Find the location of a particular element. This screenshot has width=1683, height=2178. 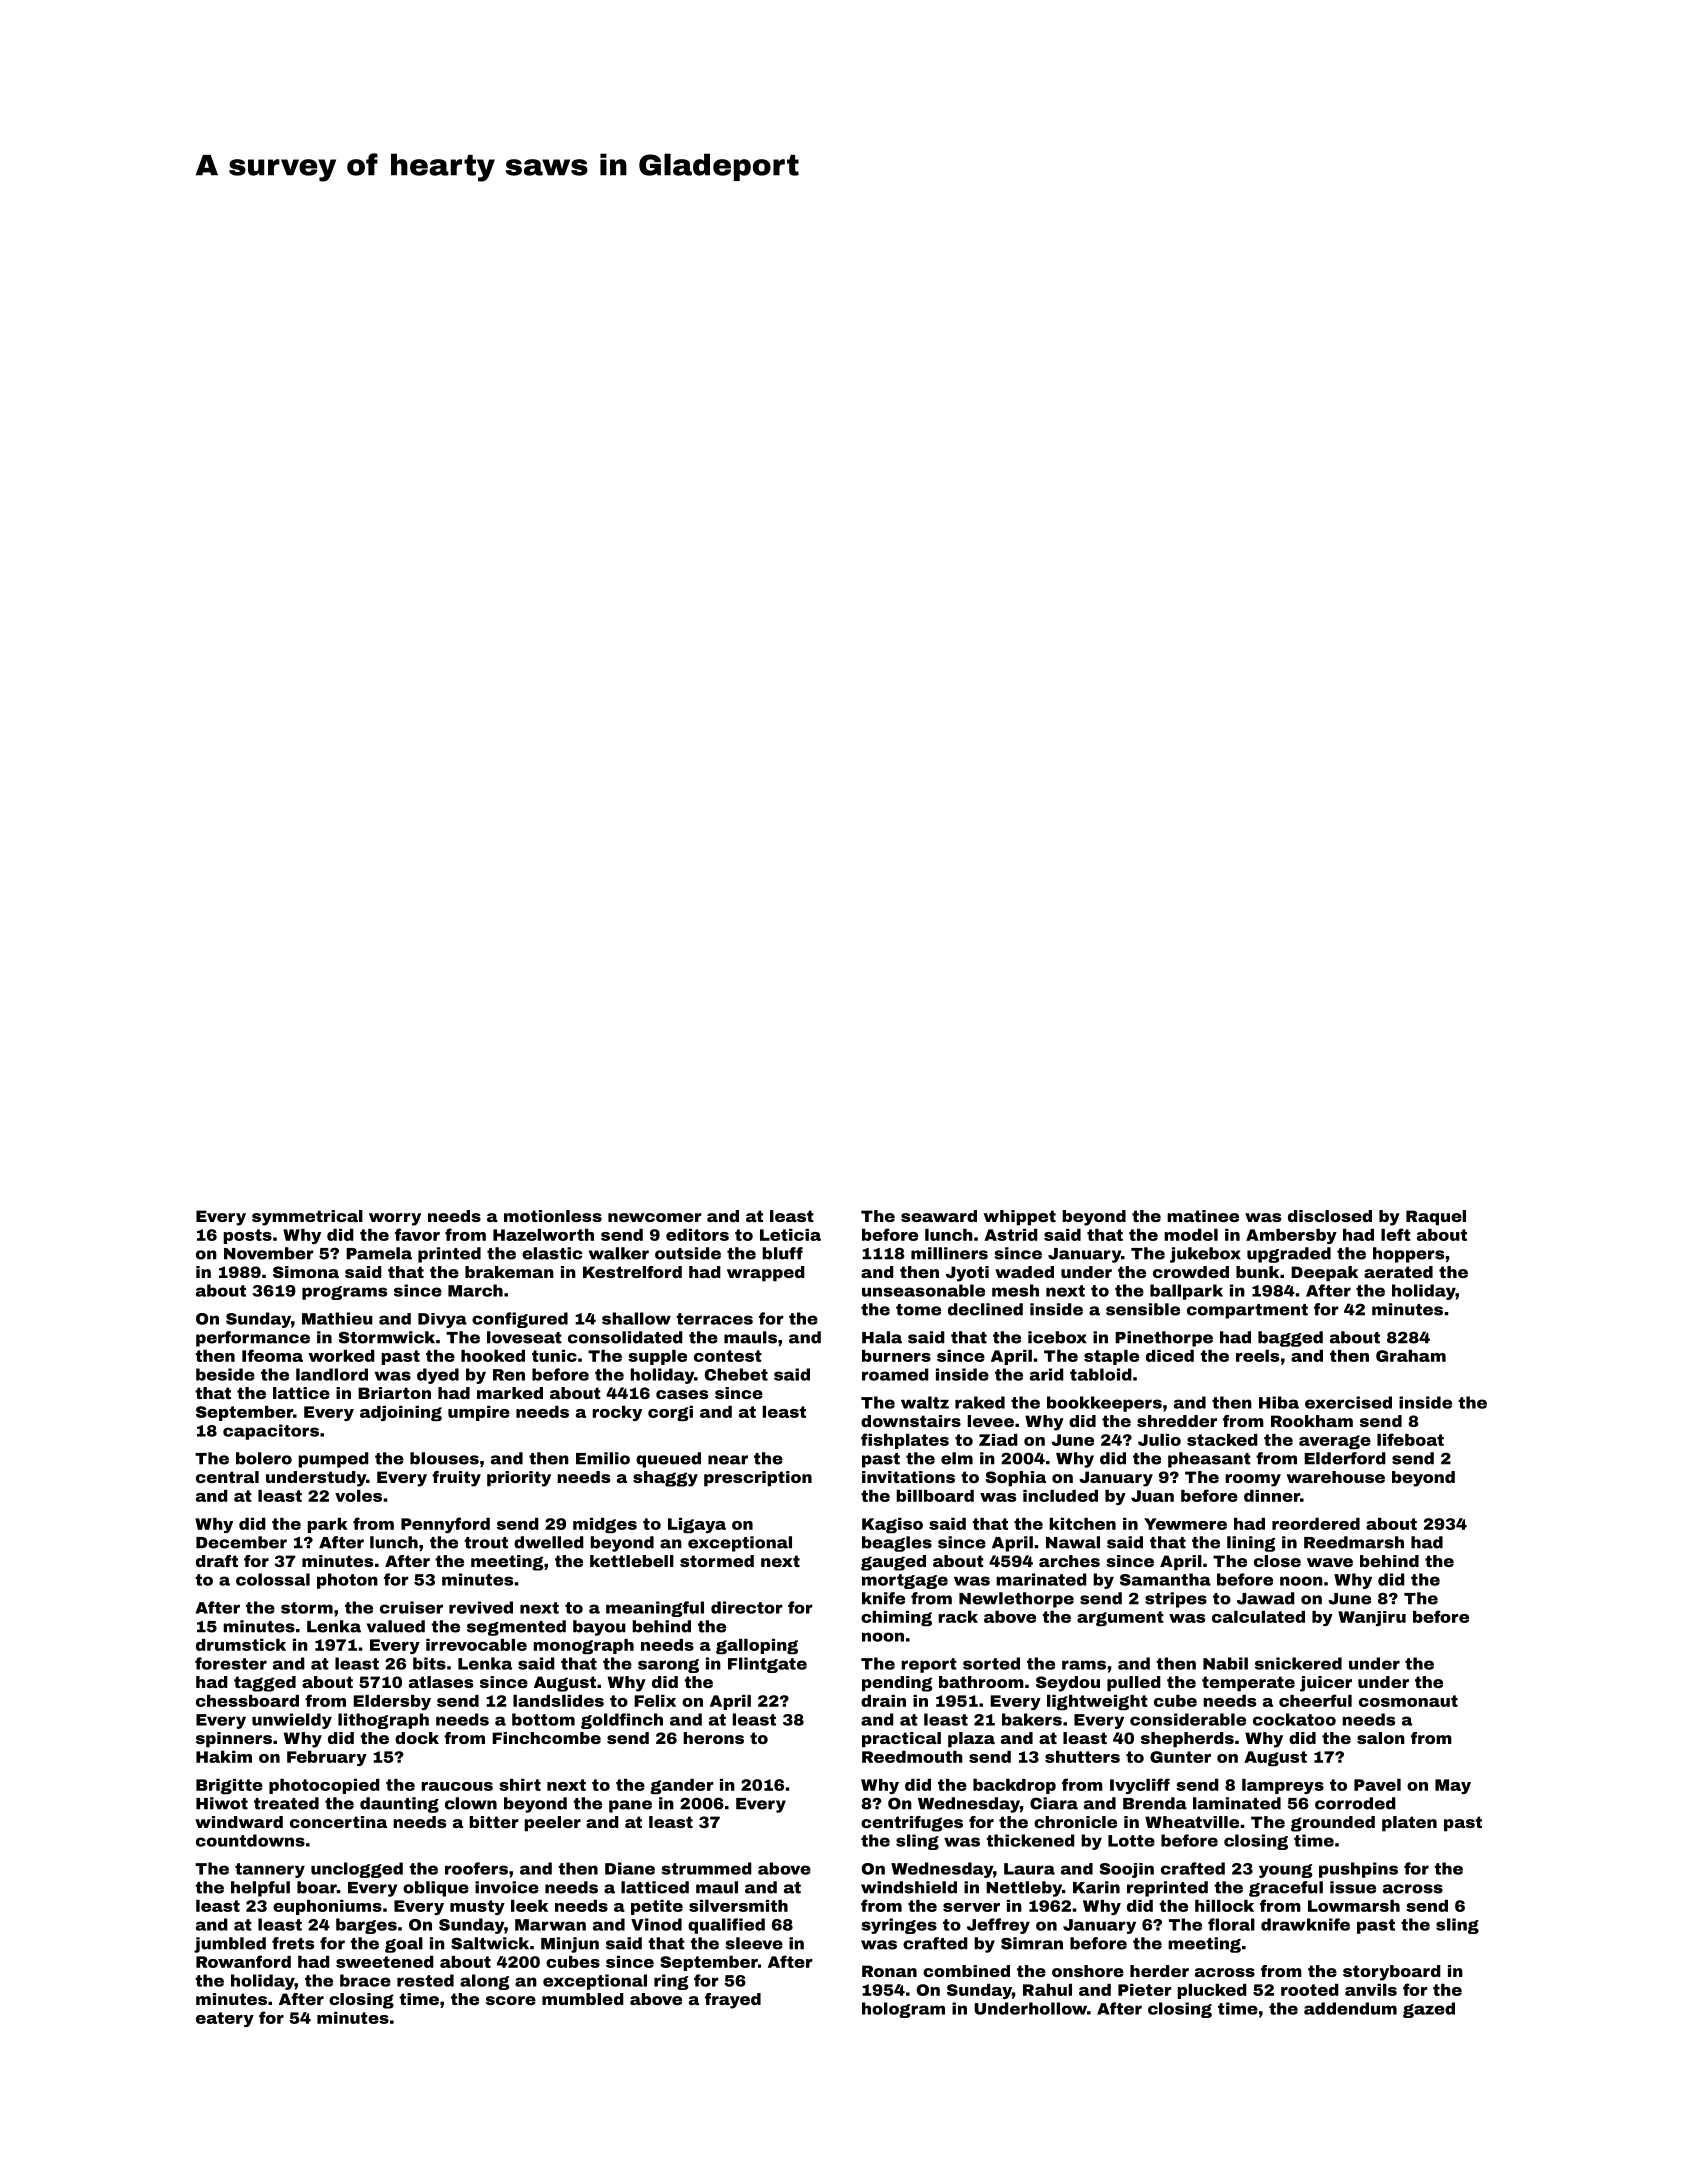

fruity is located at coordinates (456, 1479).
